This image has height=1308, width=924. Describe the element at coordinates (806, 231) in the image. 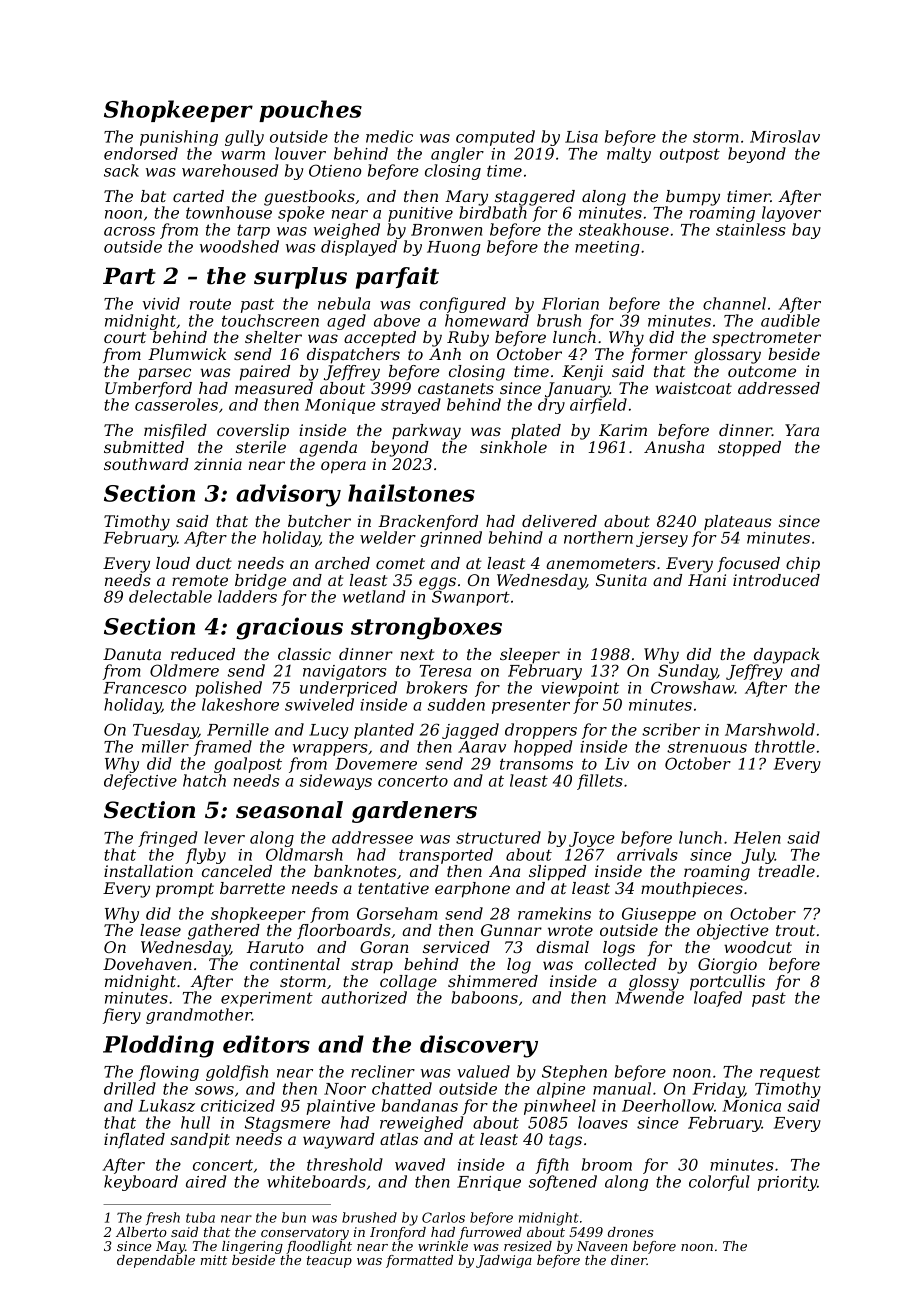

I see `bay` at that location.
